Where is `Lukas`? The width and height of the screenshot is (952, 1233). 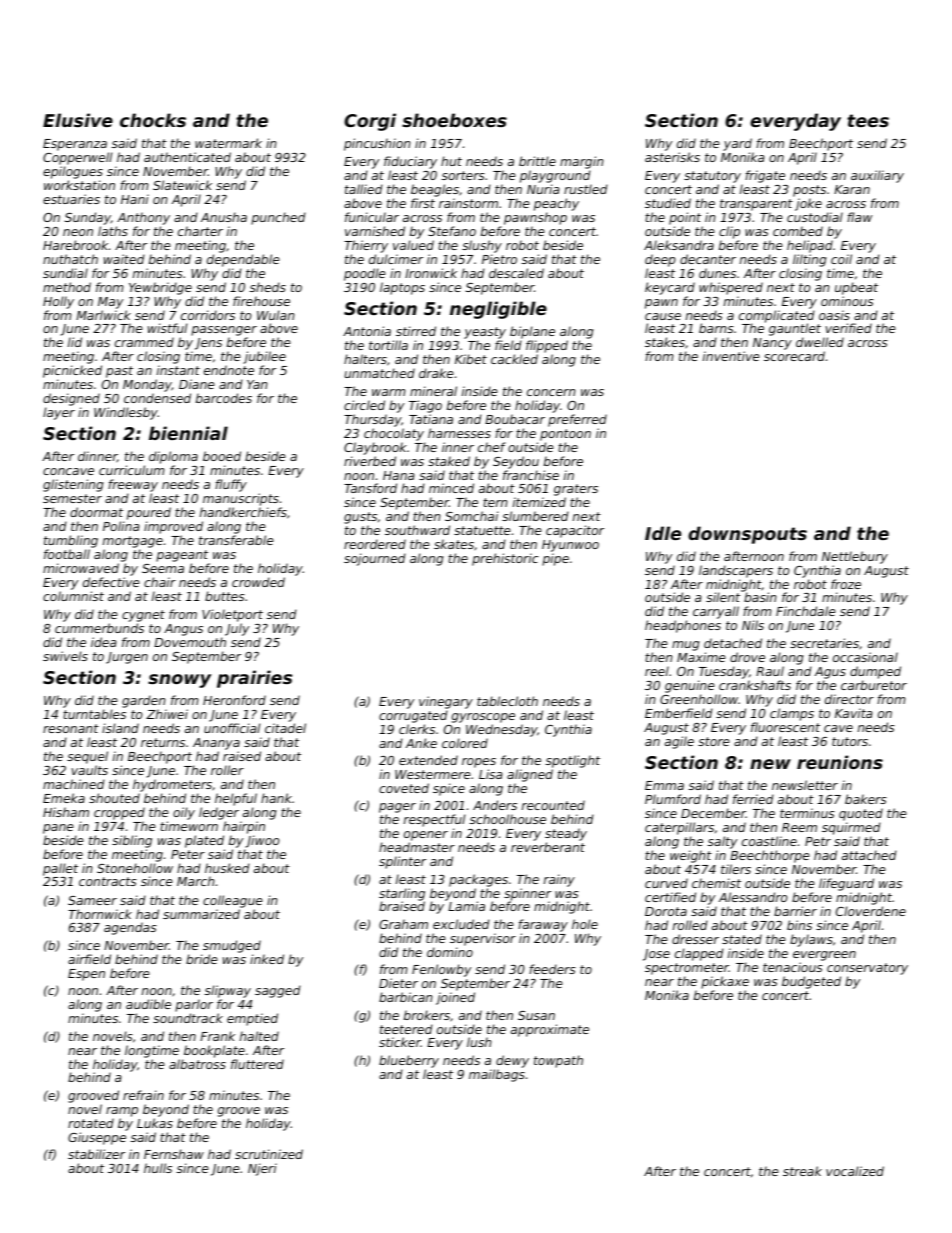
Lukas is located at coordinates (155, 1123).
